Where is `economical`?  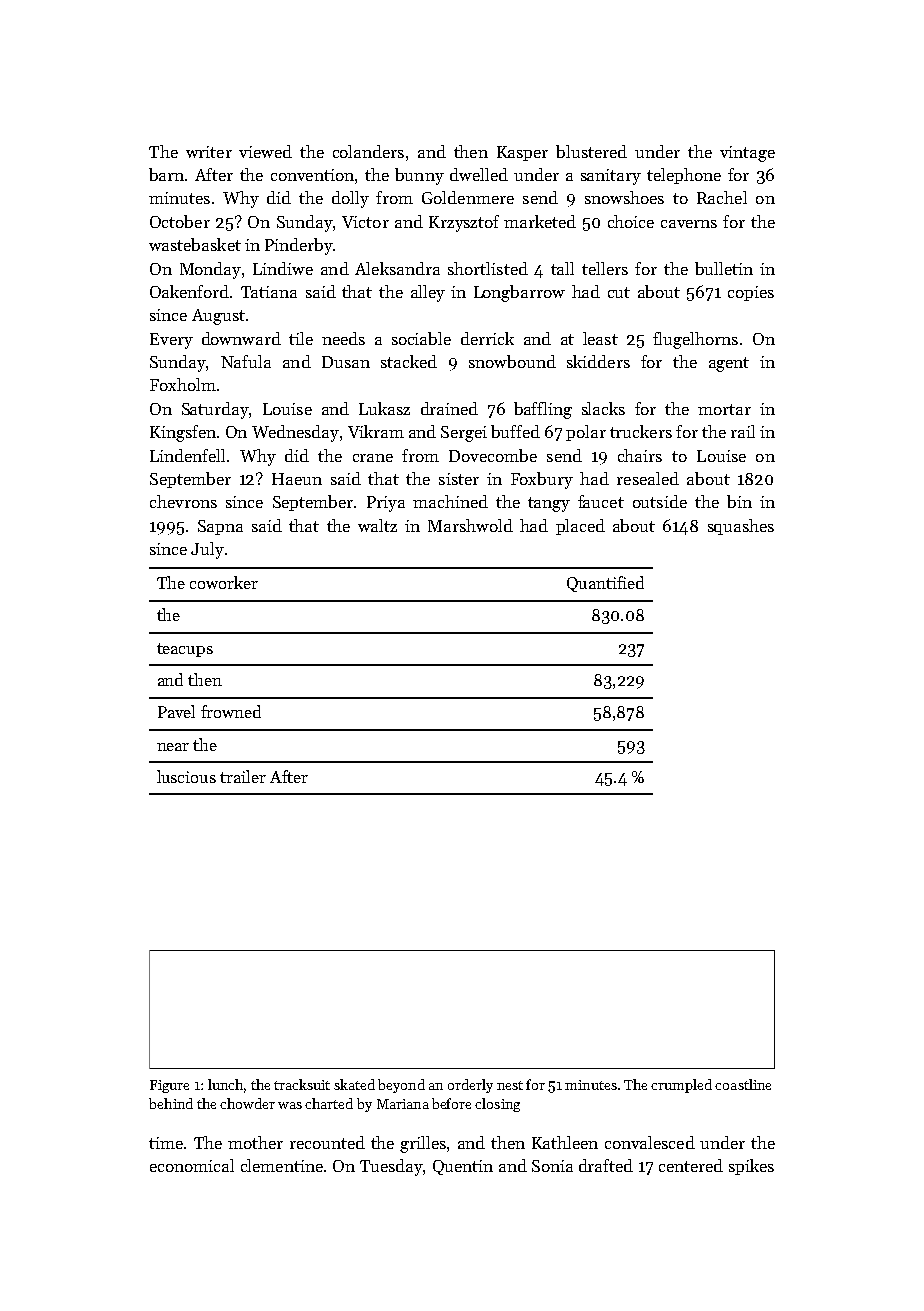
economical is located at coordinates (192, 1165).
